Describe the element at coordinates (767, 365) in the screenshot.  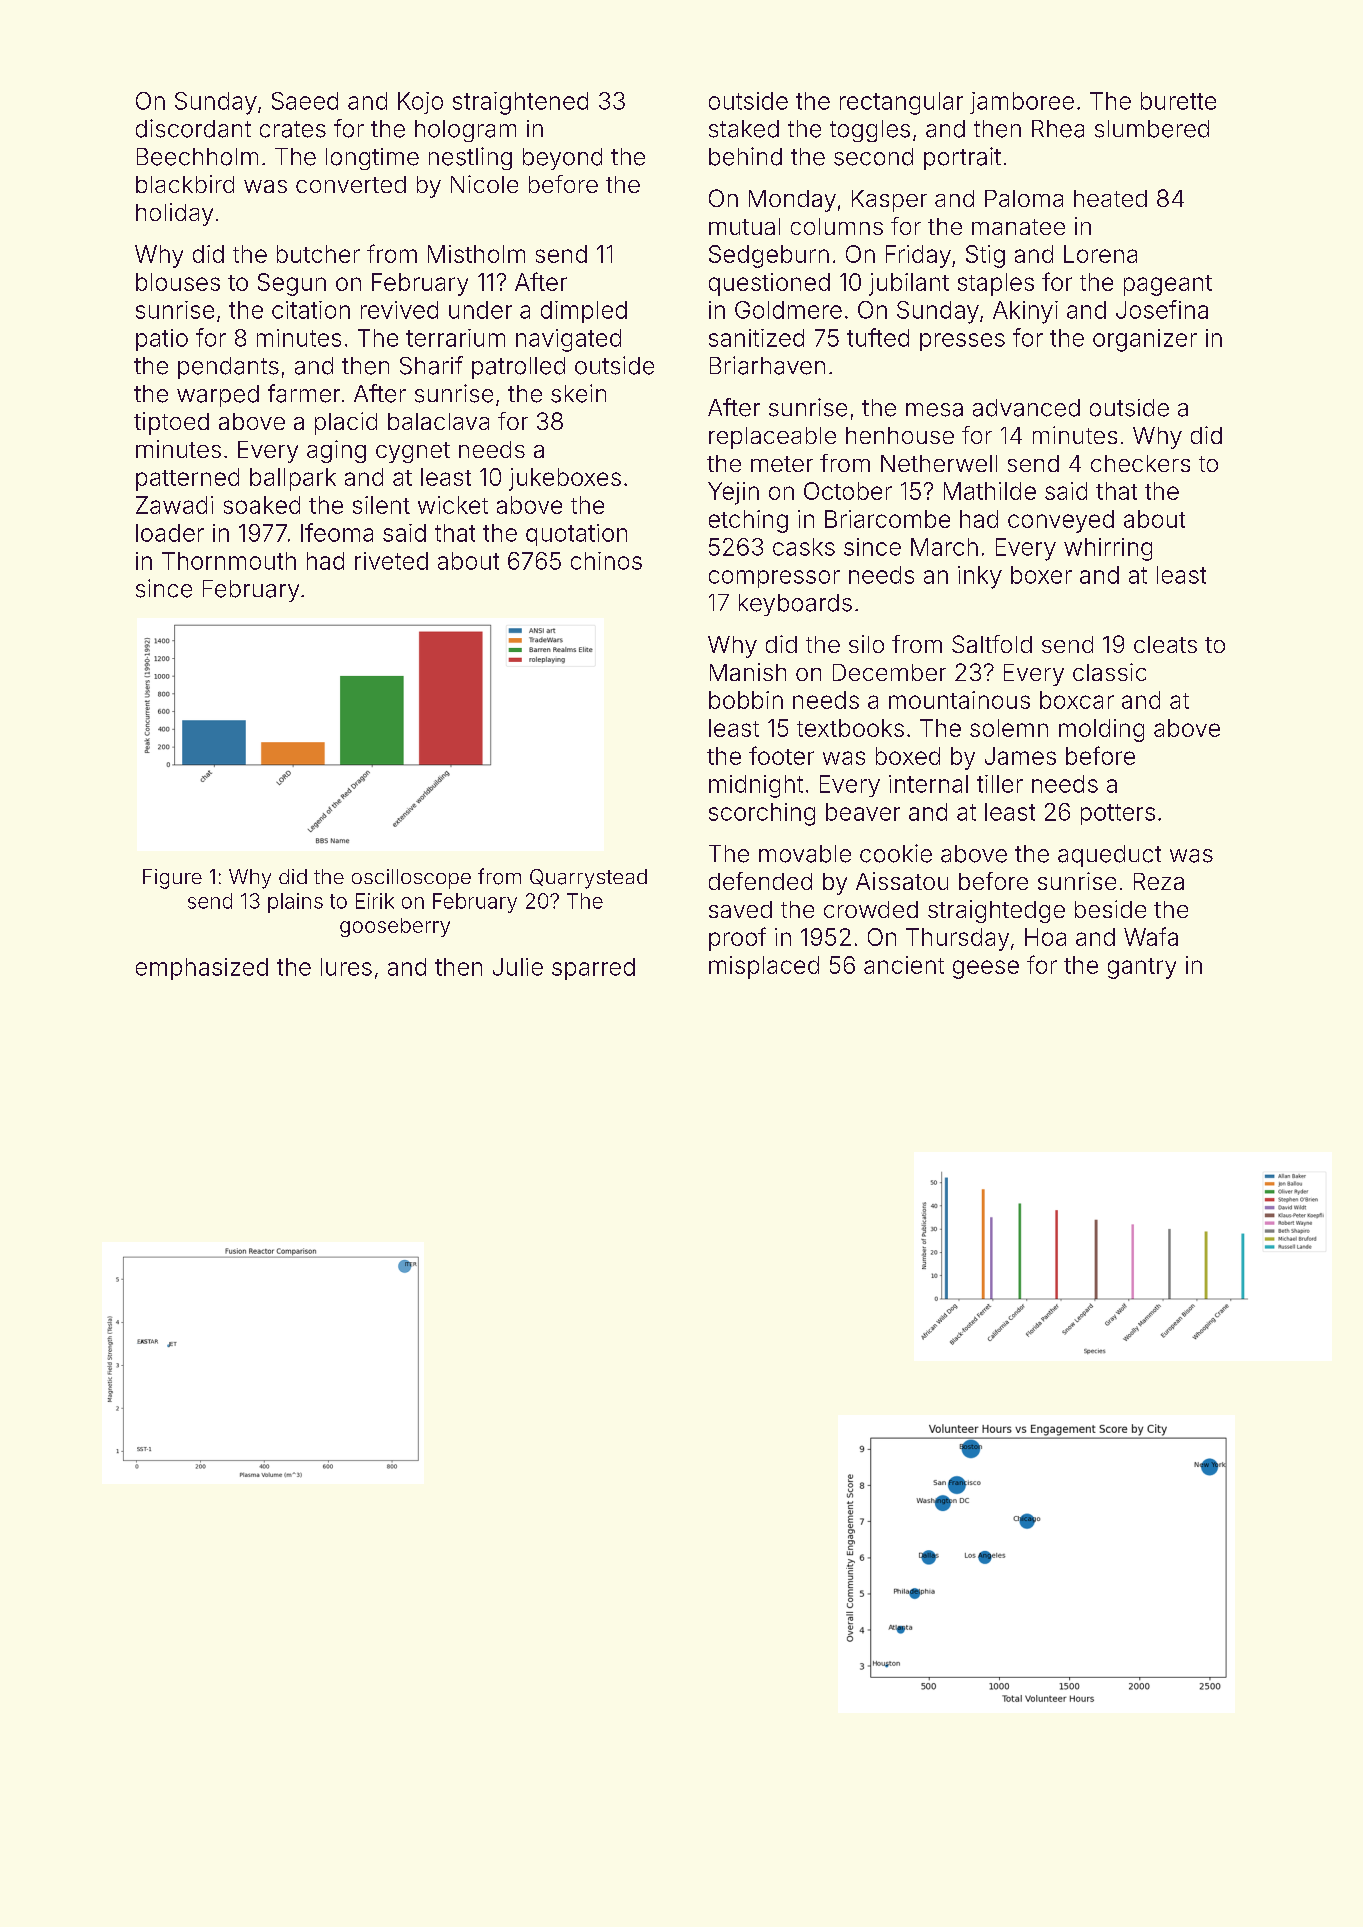
I see `Briarhaven` at that location.
